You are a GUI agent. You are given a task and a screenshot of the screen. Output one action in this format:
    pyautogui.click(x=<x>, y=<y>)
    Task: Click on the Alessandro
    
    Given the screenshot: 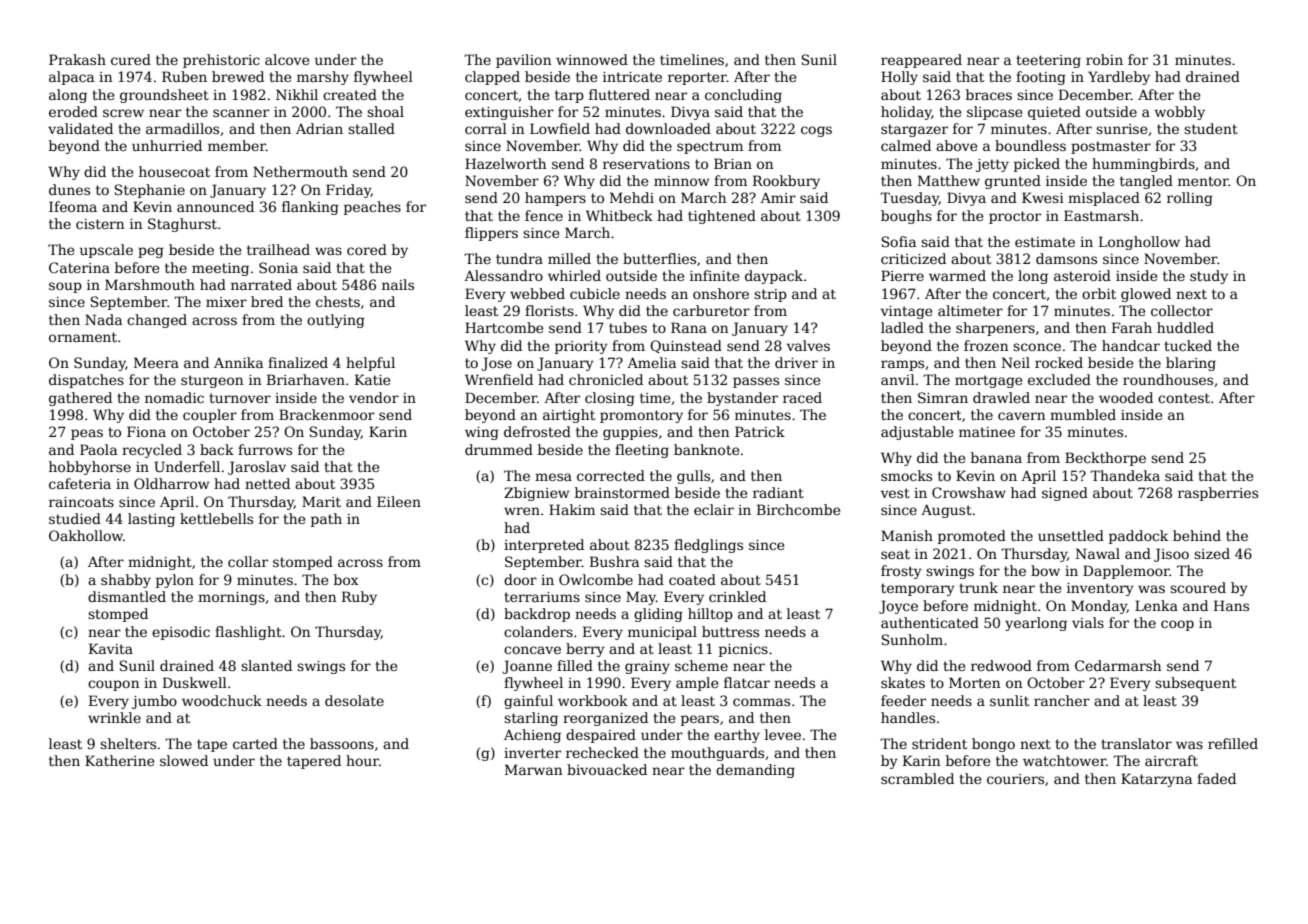 What is the action you would take?
    pyautogui.click(x=503, y=275)
